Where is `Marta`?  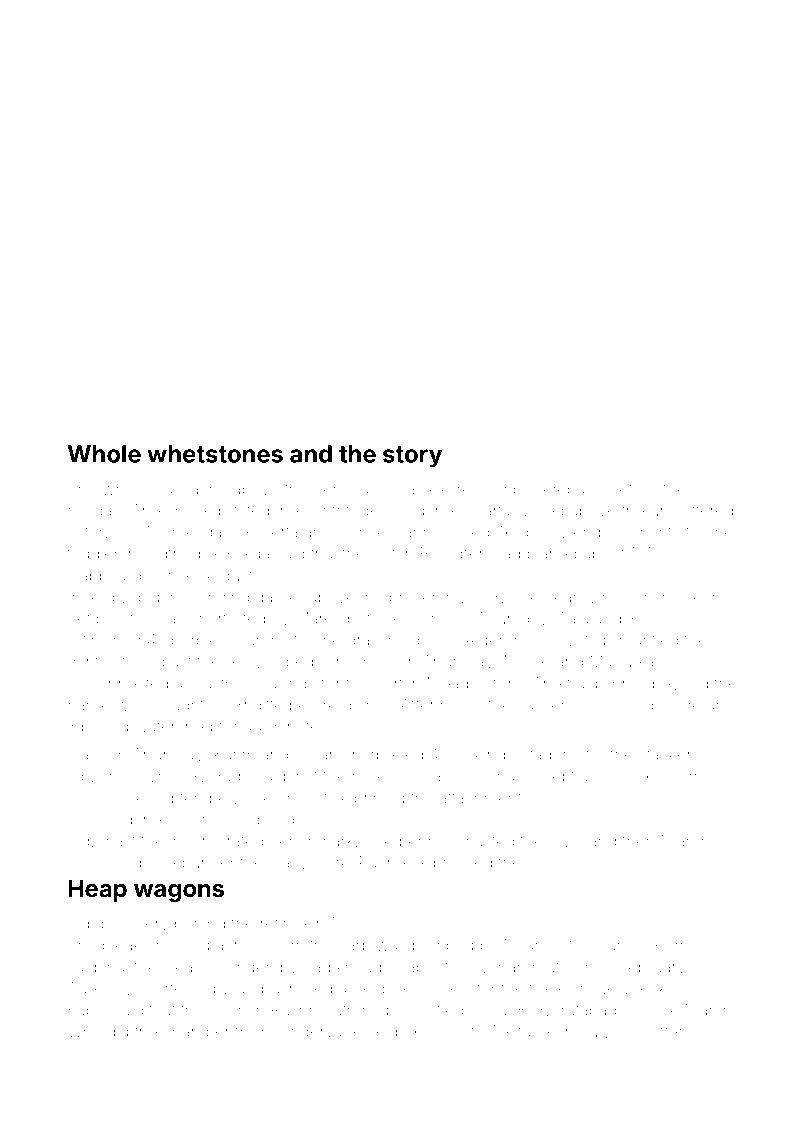 Marta is located at coordinates (489, 510).
